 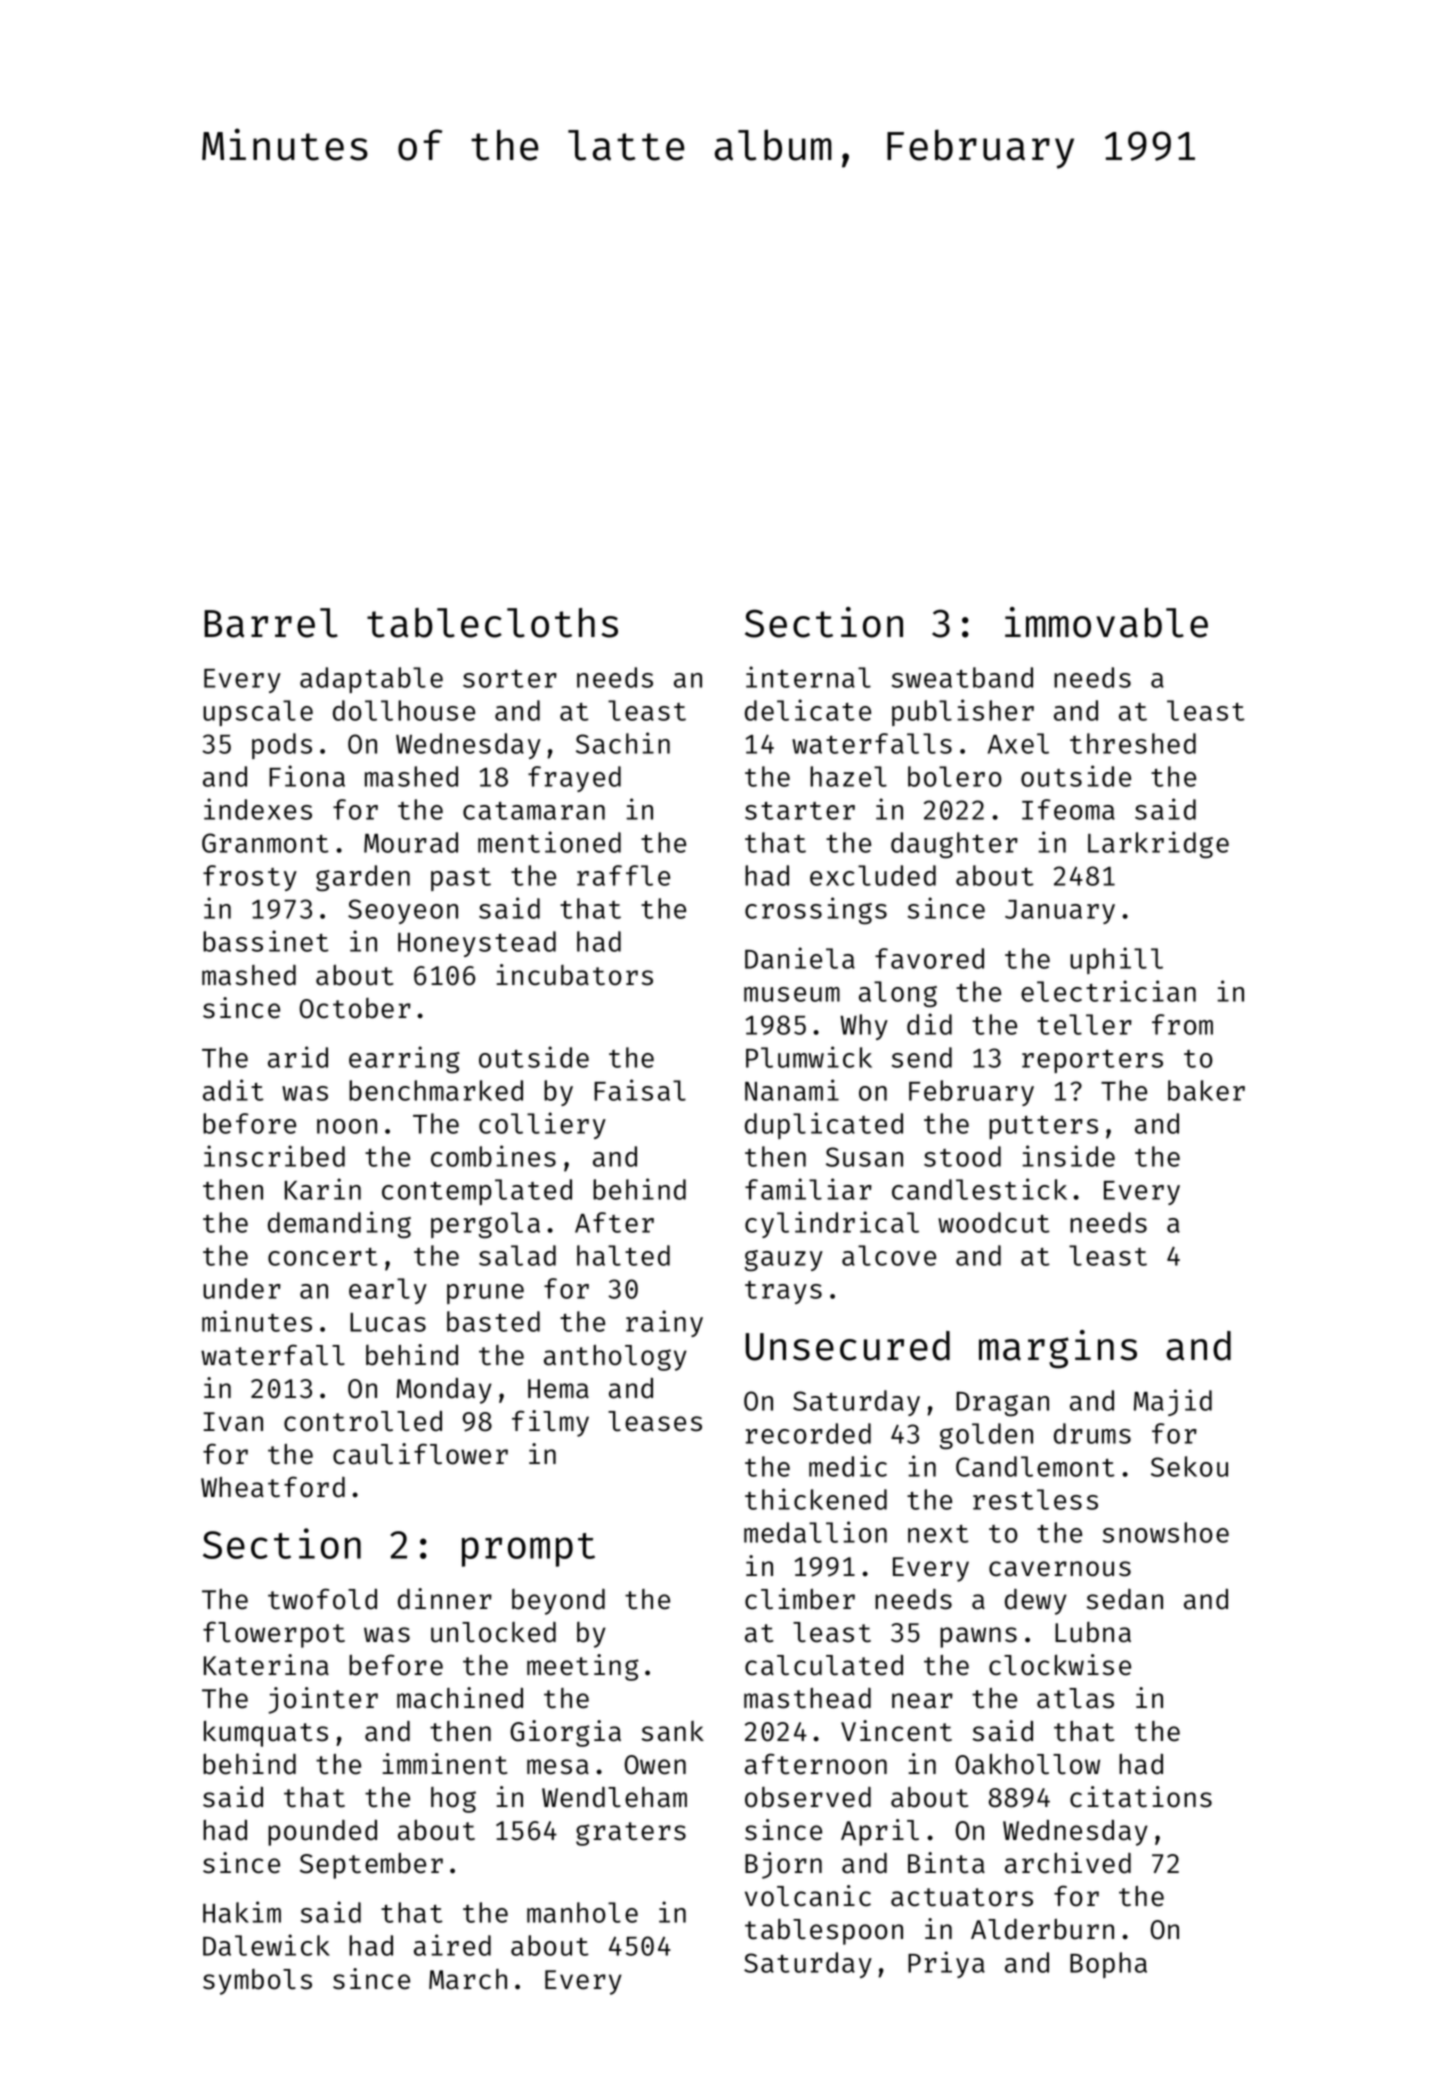 What do you see at coordinates (1058, 1349) in the screenshot?
I see `margins` at bounding box center [1058, 1349].
